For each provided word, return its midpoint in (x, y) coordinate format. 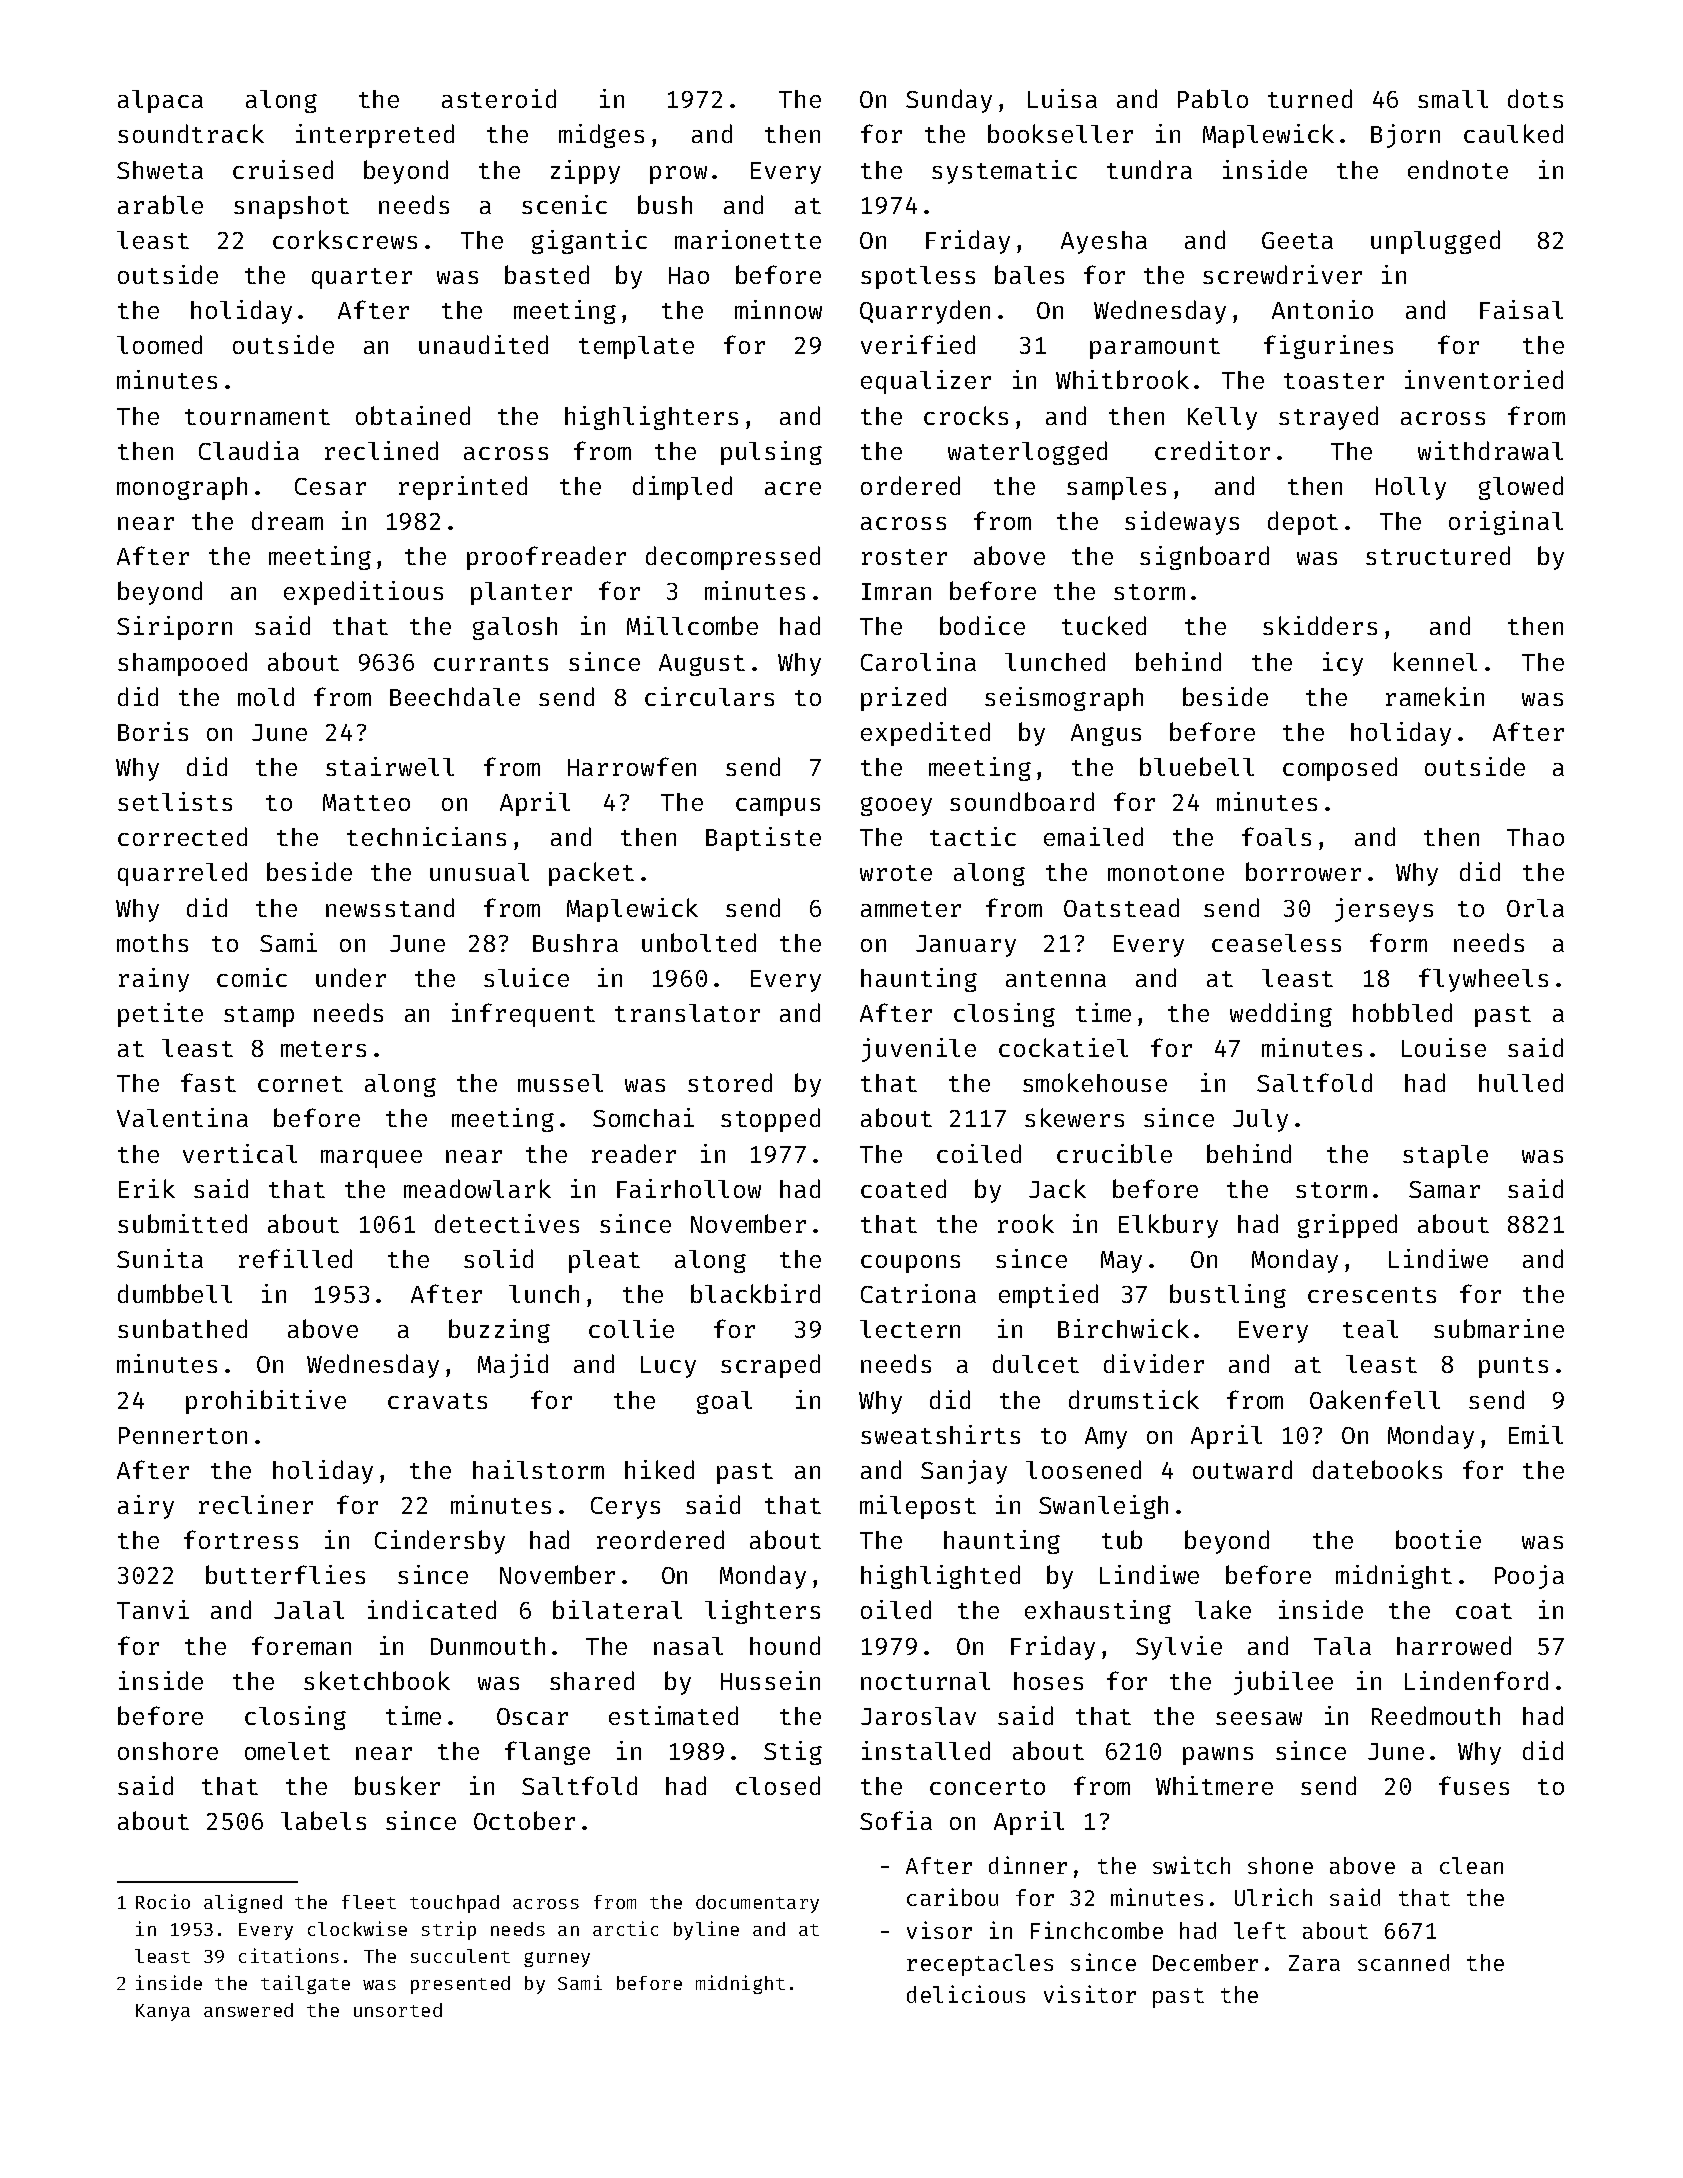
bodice (982, 625)
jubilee (1283, 1683)
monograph (182, 488)
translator (687, 1013)
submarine (1499, 1328)
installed (926, 1750)
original (1506, 523)
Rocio (163, 1901)
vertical (240, 1153)
